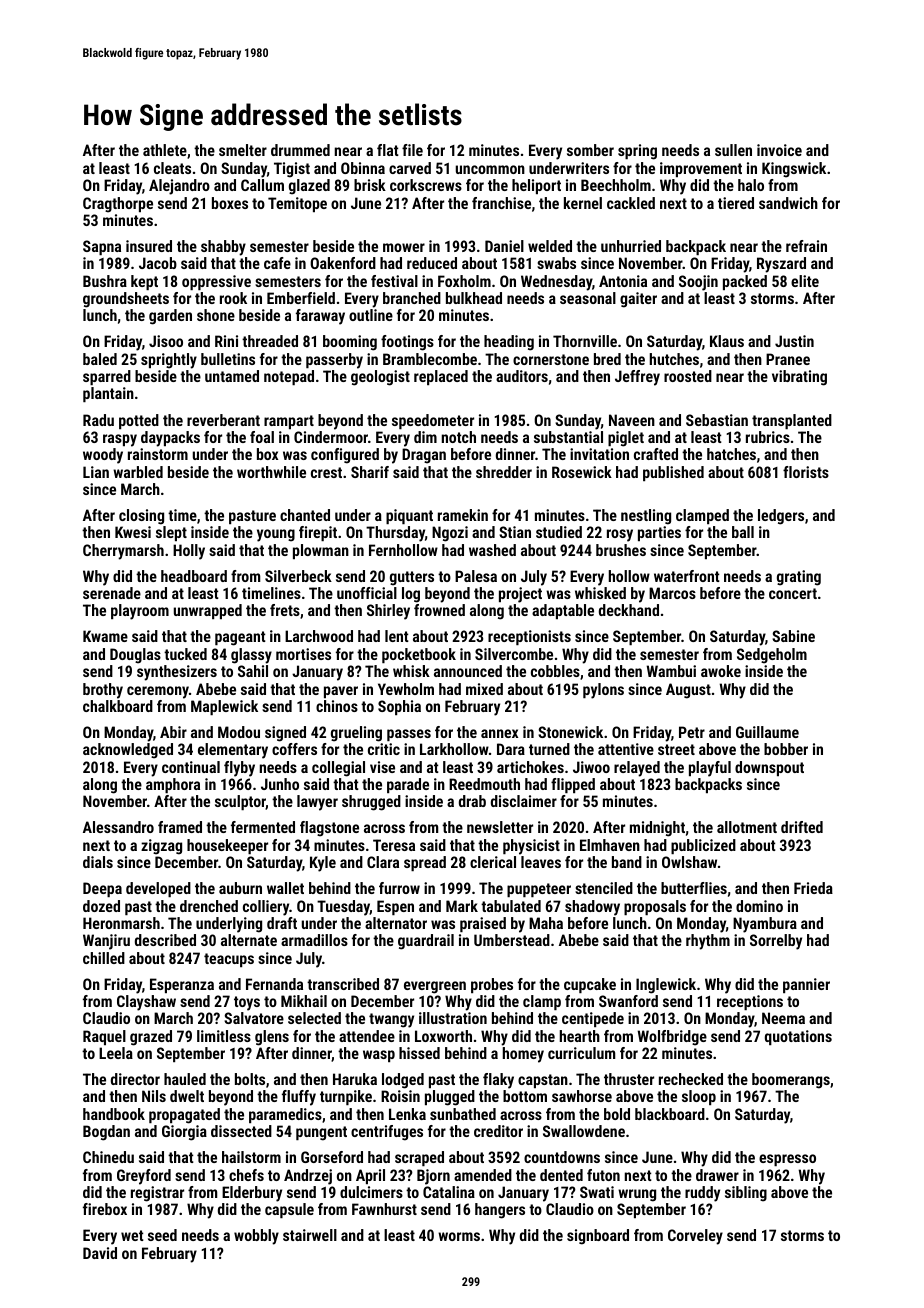  Describe the element at coordinates (779, 150) in the document. I see `invoice` at that location.
